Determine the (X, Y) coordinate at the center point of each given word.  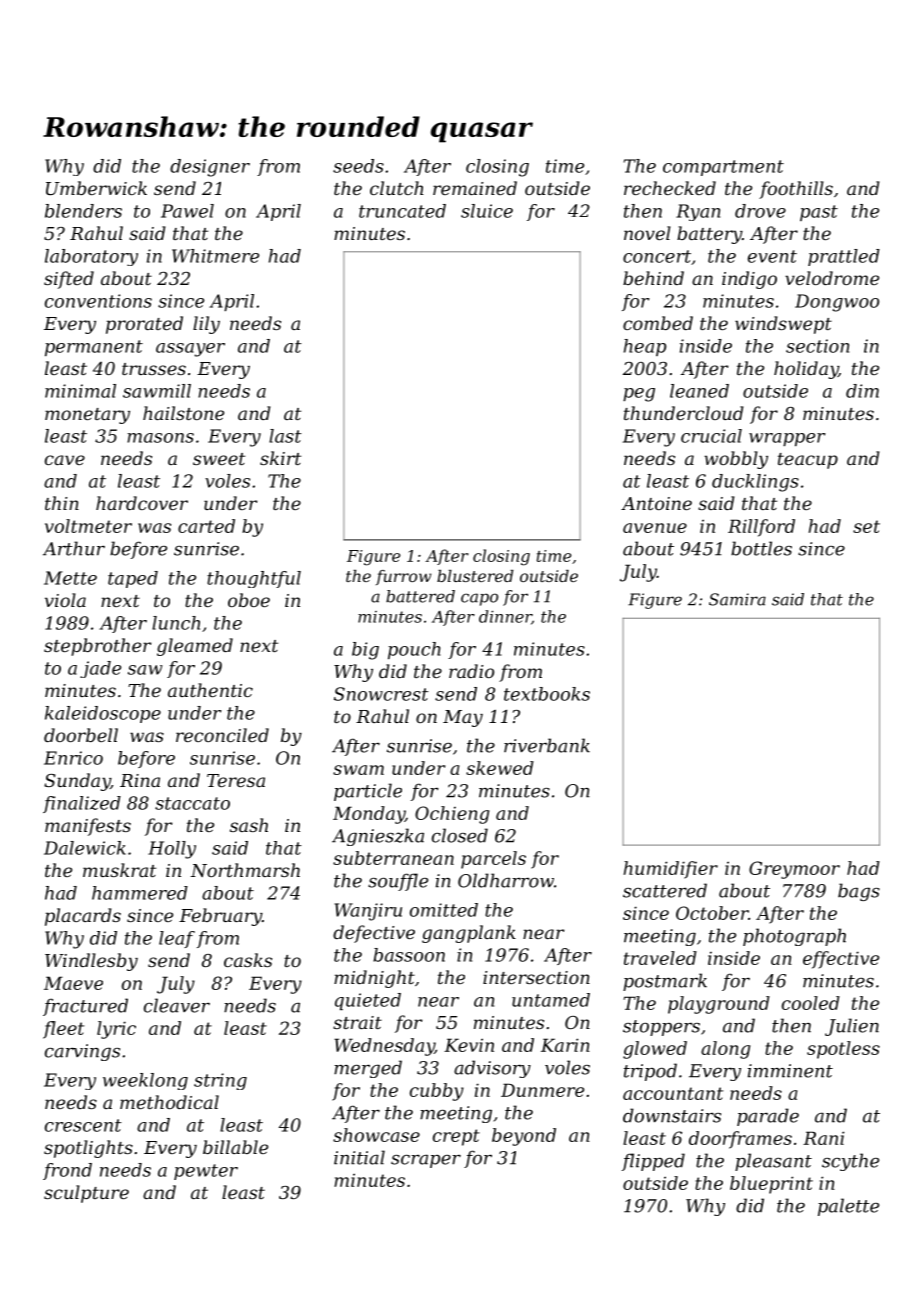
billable (235, 1147)
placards (83, 917)
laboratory (91, 257)
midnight (374, 979)
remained (475, 188)
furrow (403, 577)
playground (719, 1005)
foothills (796, 190)
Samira (737, 599)
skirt (280, 458)
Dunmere (542, 1090)
